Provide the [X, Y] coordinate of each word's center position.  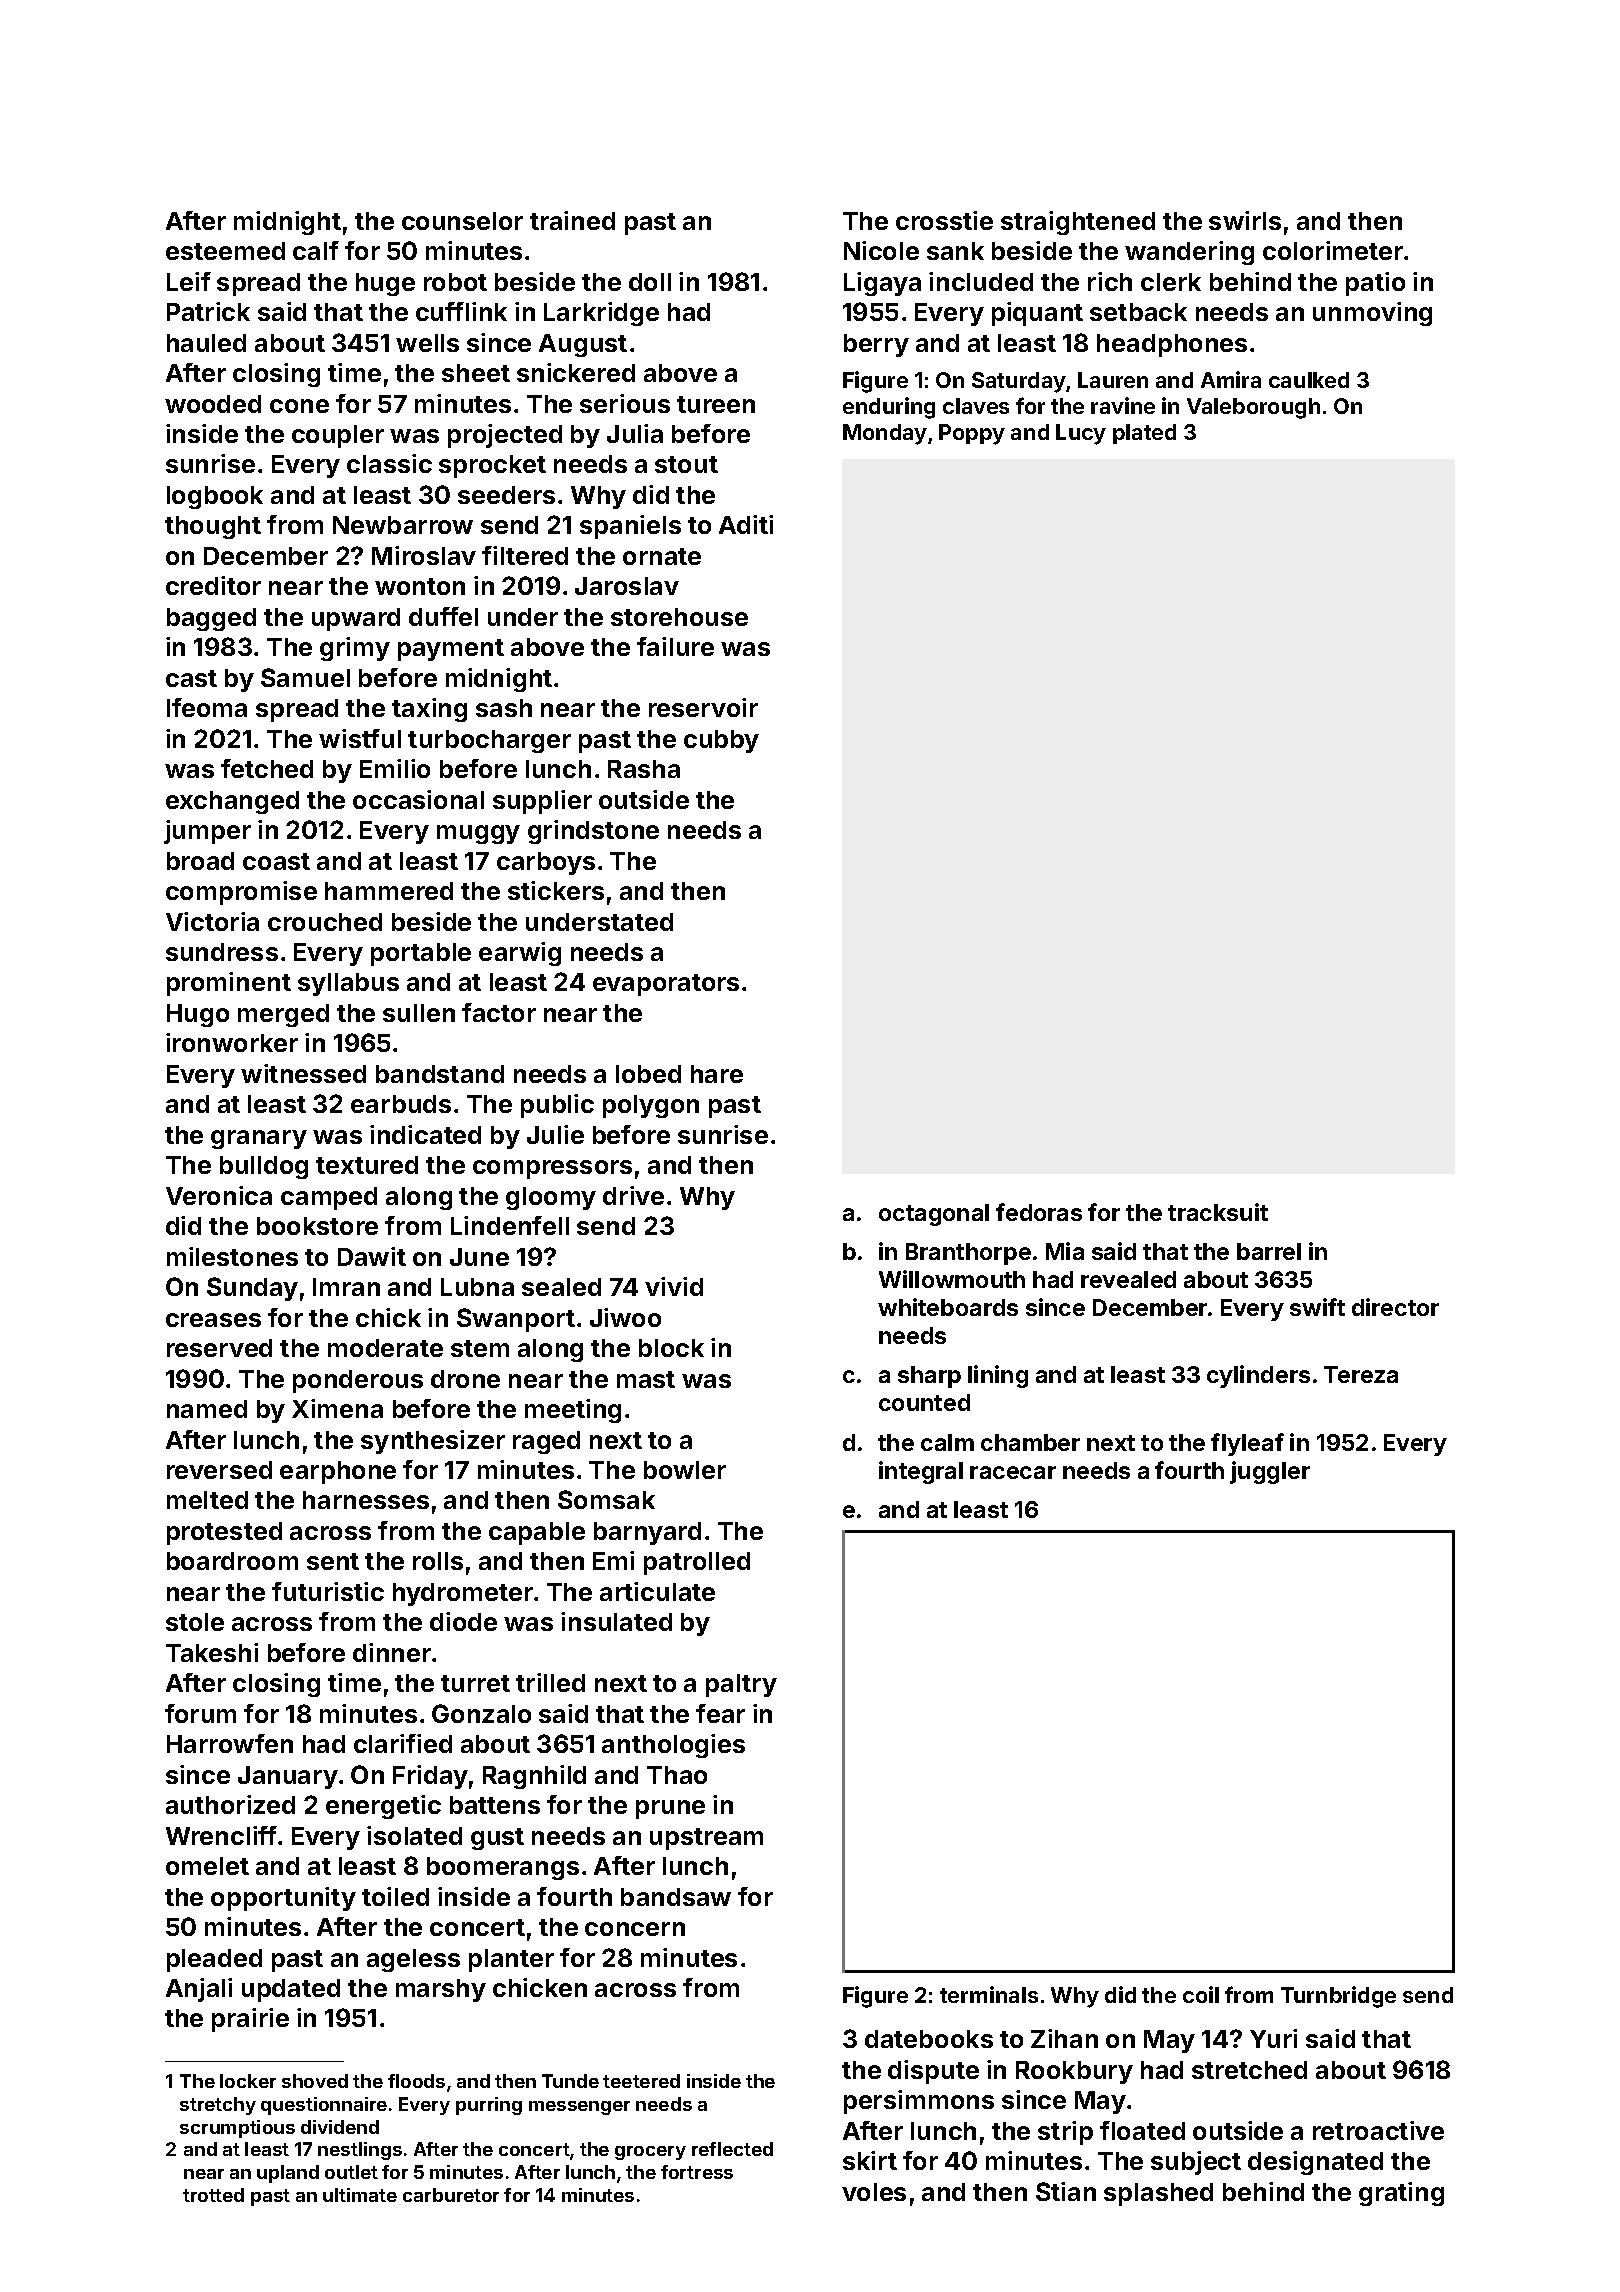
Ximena [337, 1408]
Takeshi [212, 1652]
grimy [355, 649]
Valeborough [1253, 408]
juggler [1270, 1472]
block [671, 1348]
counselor [462, 221]
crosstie [944, 220]
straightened [1078, 223]
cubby [721, 741]
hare [717, 1074]
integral [921, 1472]
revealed [1128, 1279]
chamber [1030, 1442]
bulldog [264, 1167]
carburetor [451, 2195]
